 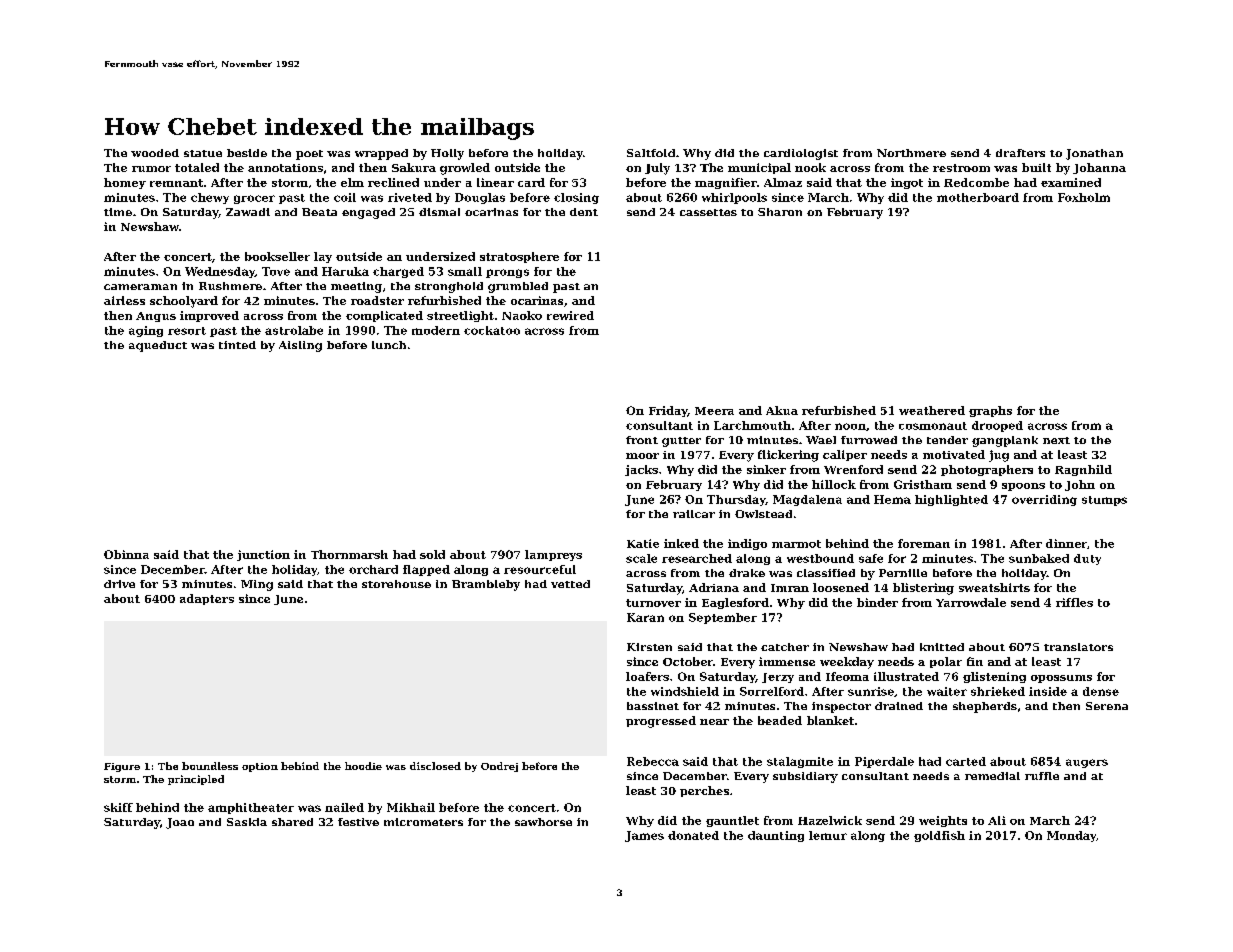 I want to click on September, so click(x=723, y=618).
